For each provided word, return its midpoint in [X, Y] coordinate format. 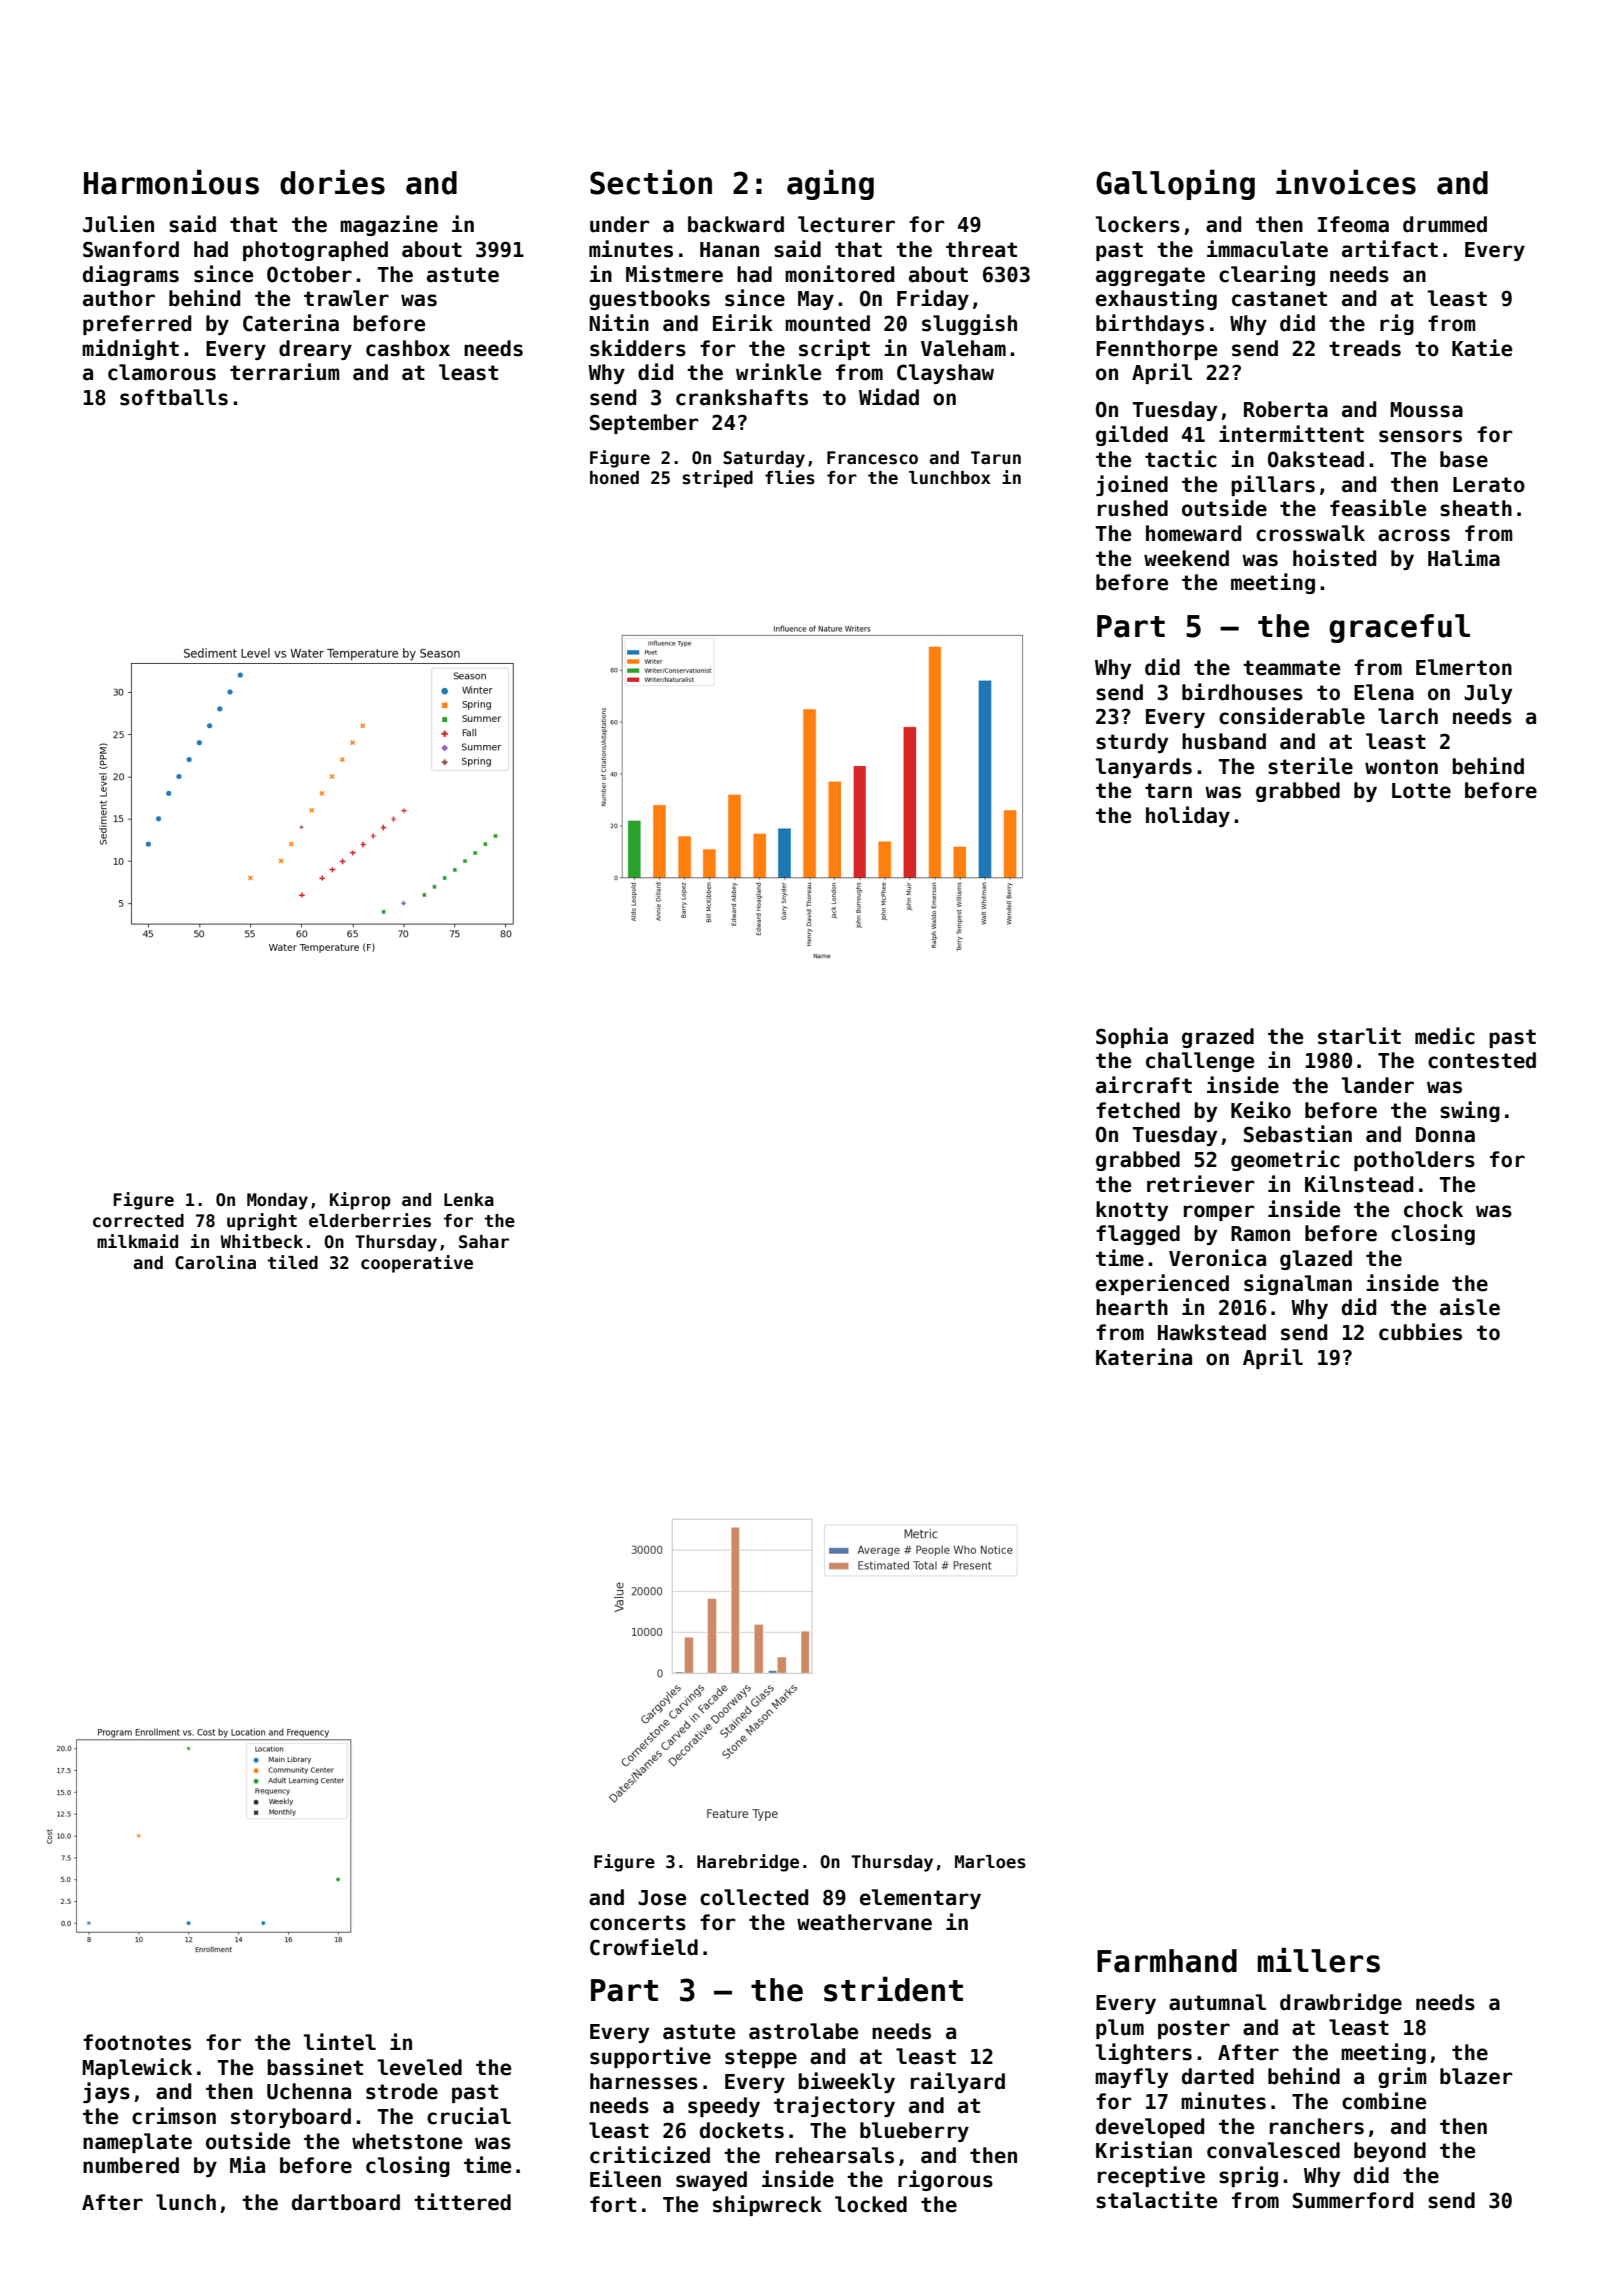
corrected [138, 1221]
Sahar [484, 1242]
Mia [247, 2165]
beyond [1390, 2152]
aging [830, 184]
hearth [1132, 1307]
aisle [1470, 1307]
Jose [662, 1898]
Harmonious [171, 182]
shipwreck [767, 2205]
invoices [1346, 182]
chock [1433, 1209]
